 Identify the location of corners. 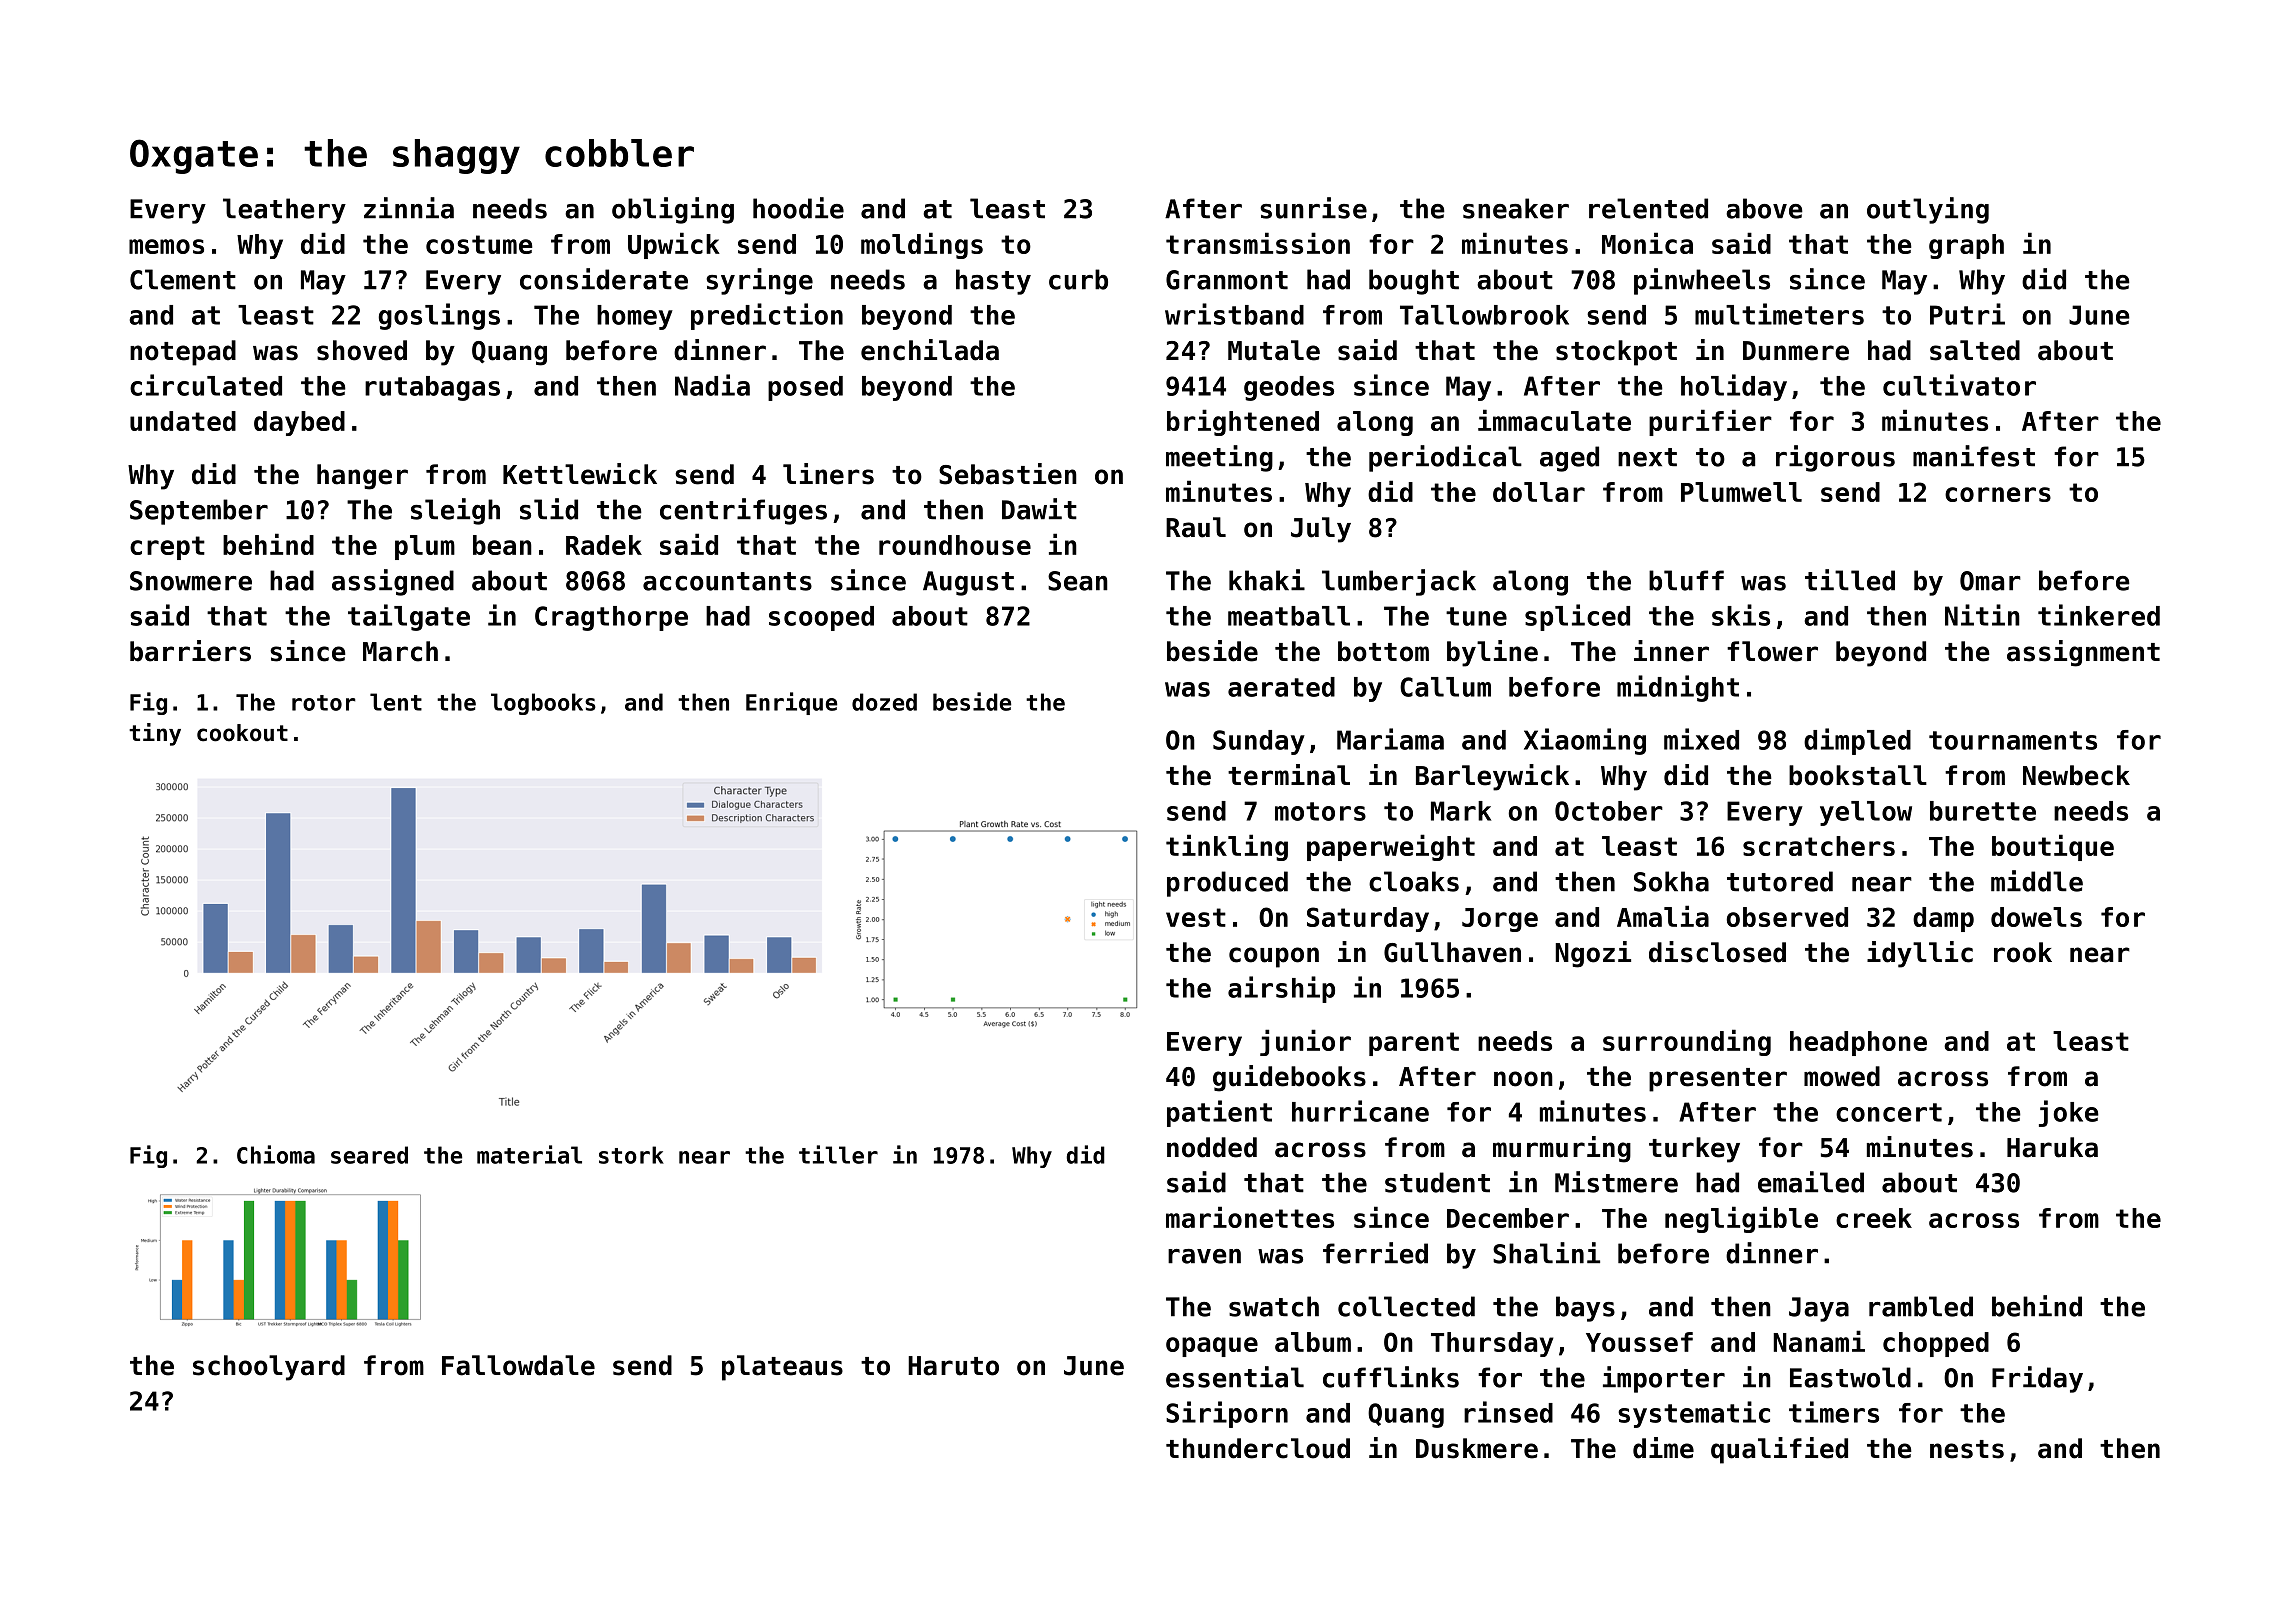
(1998, 494).
